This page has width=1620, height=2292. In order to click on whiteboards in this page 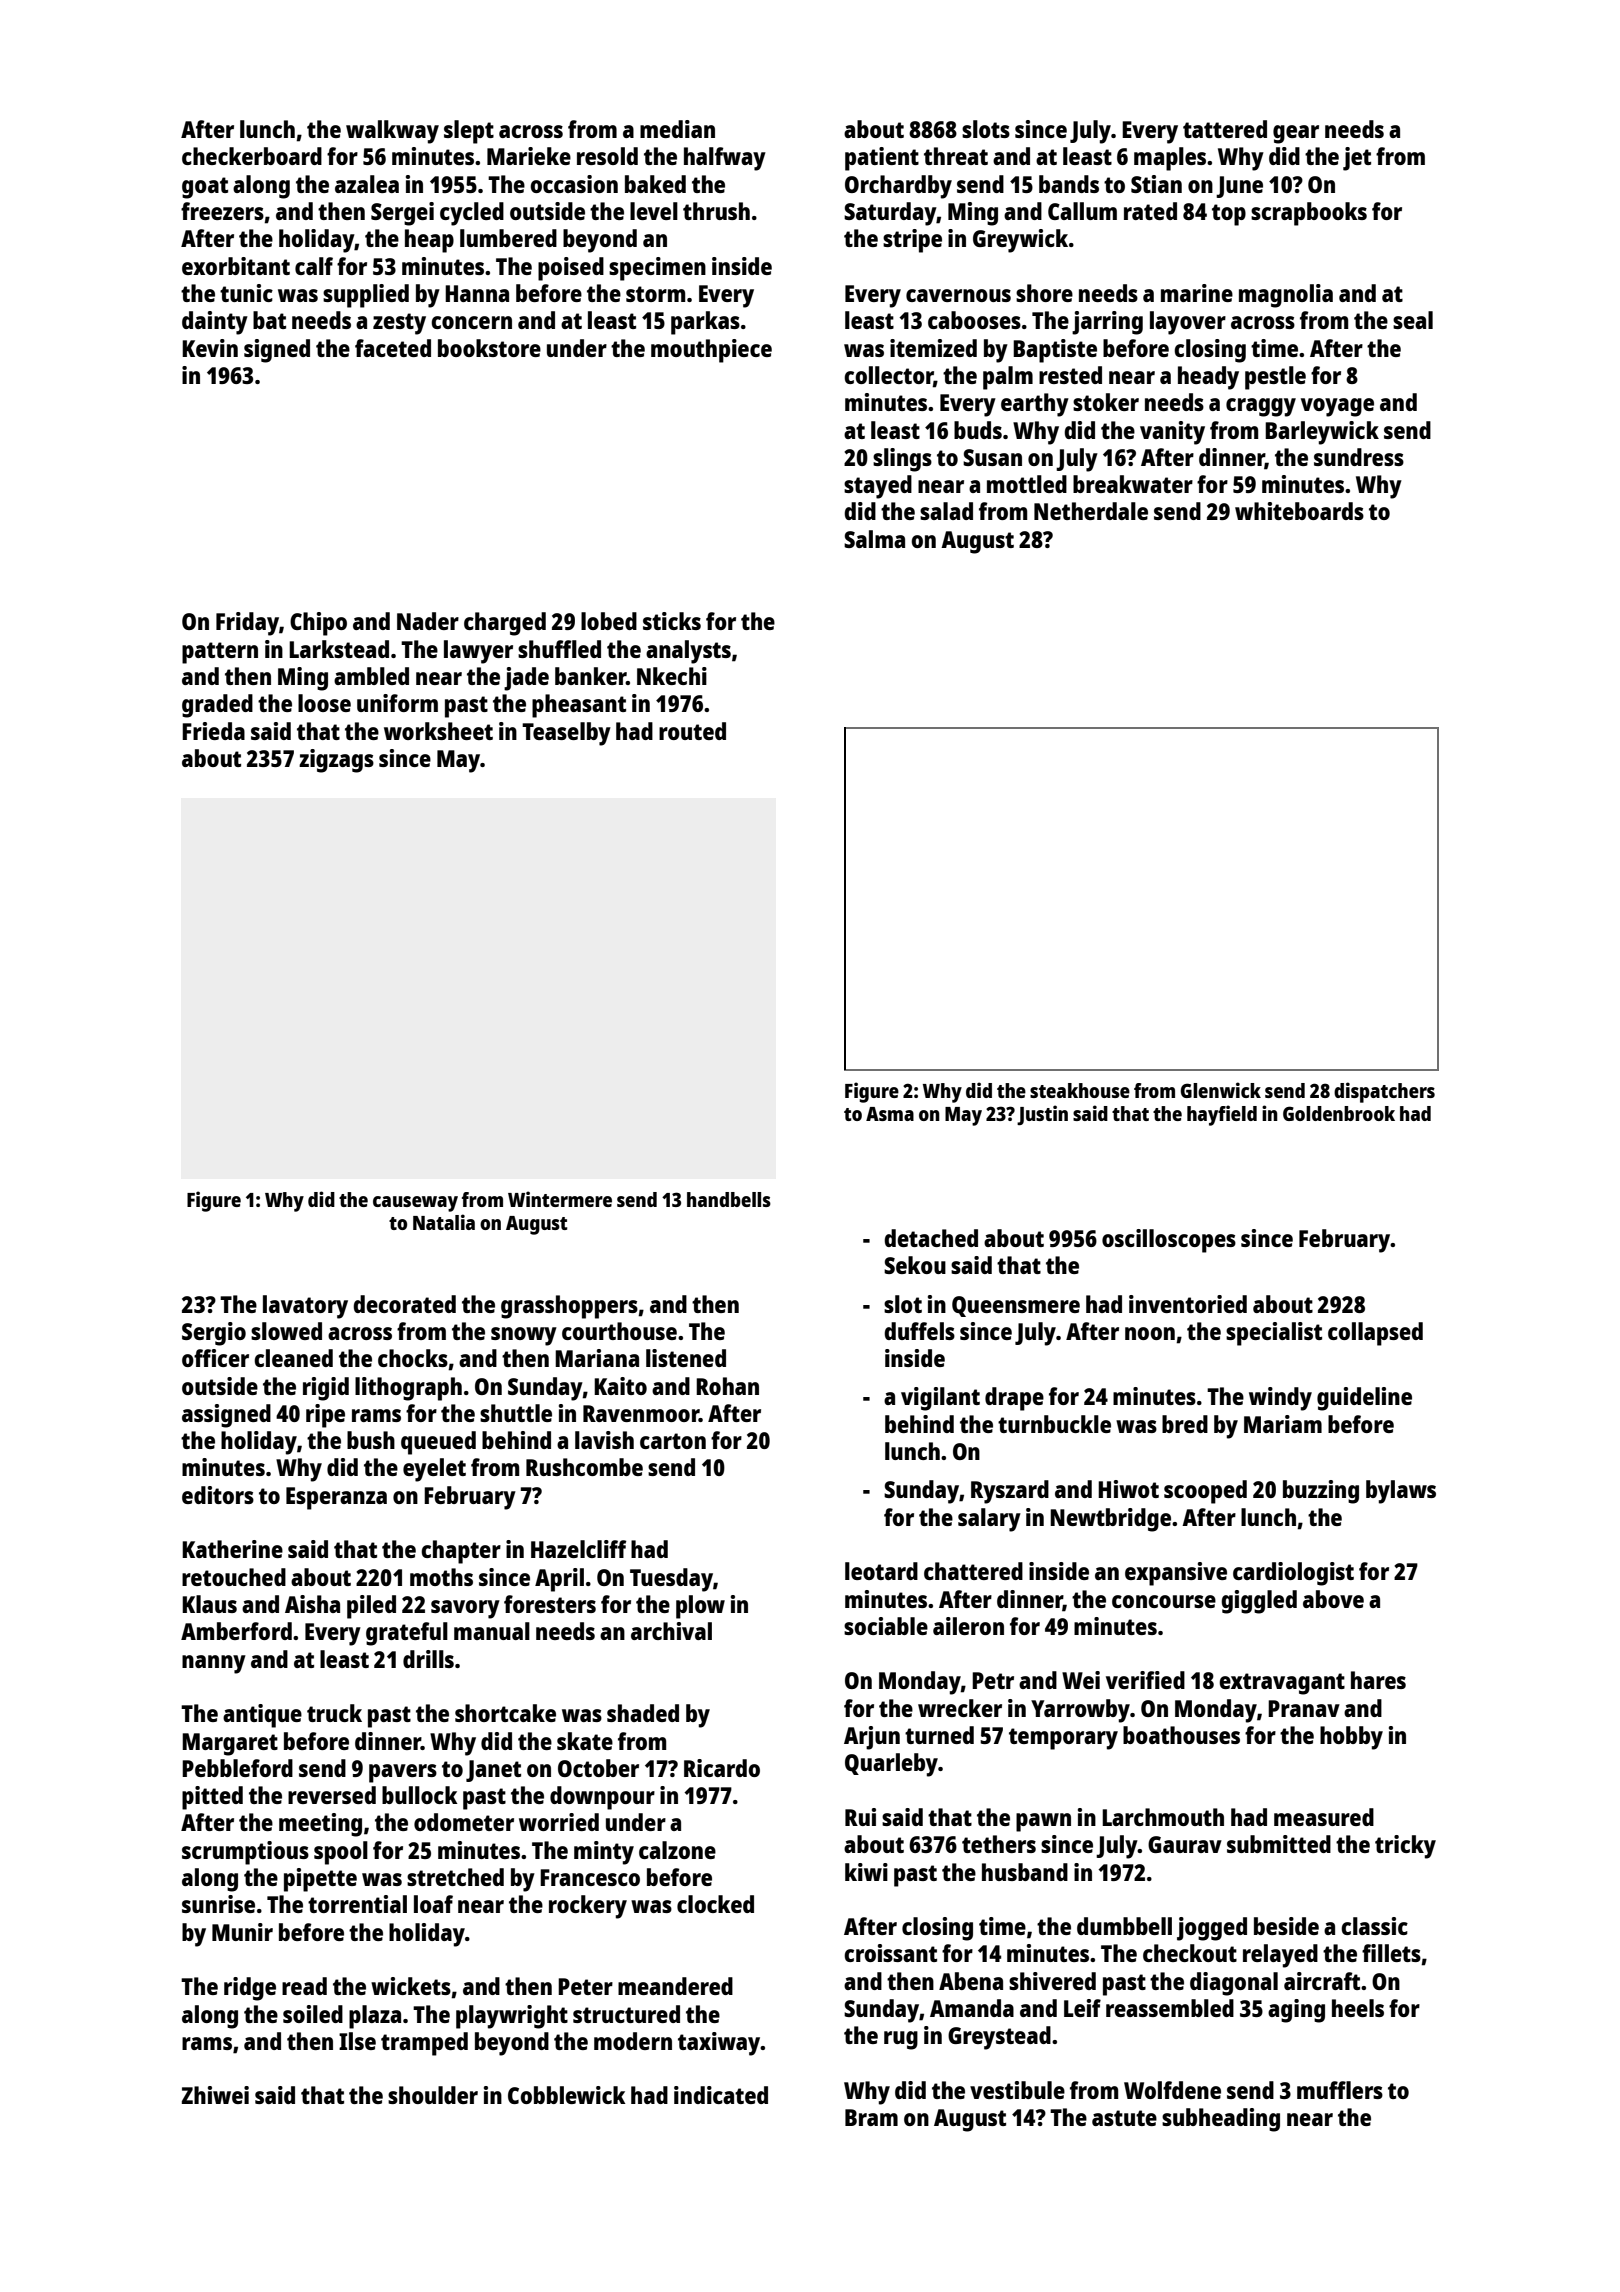, I will do `click(1299, 511)`.
